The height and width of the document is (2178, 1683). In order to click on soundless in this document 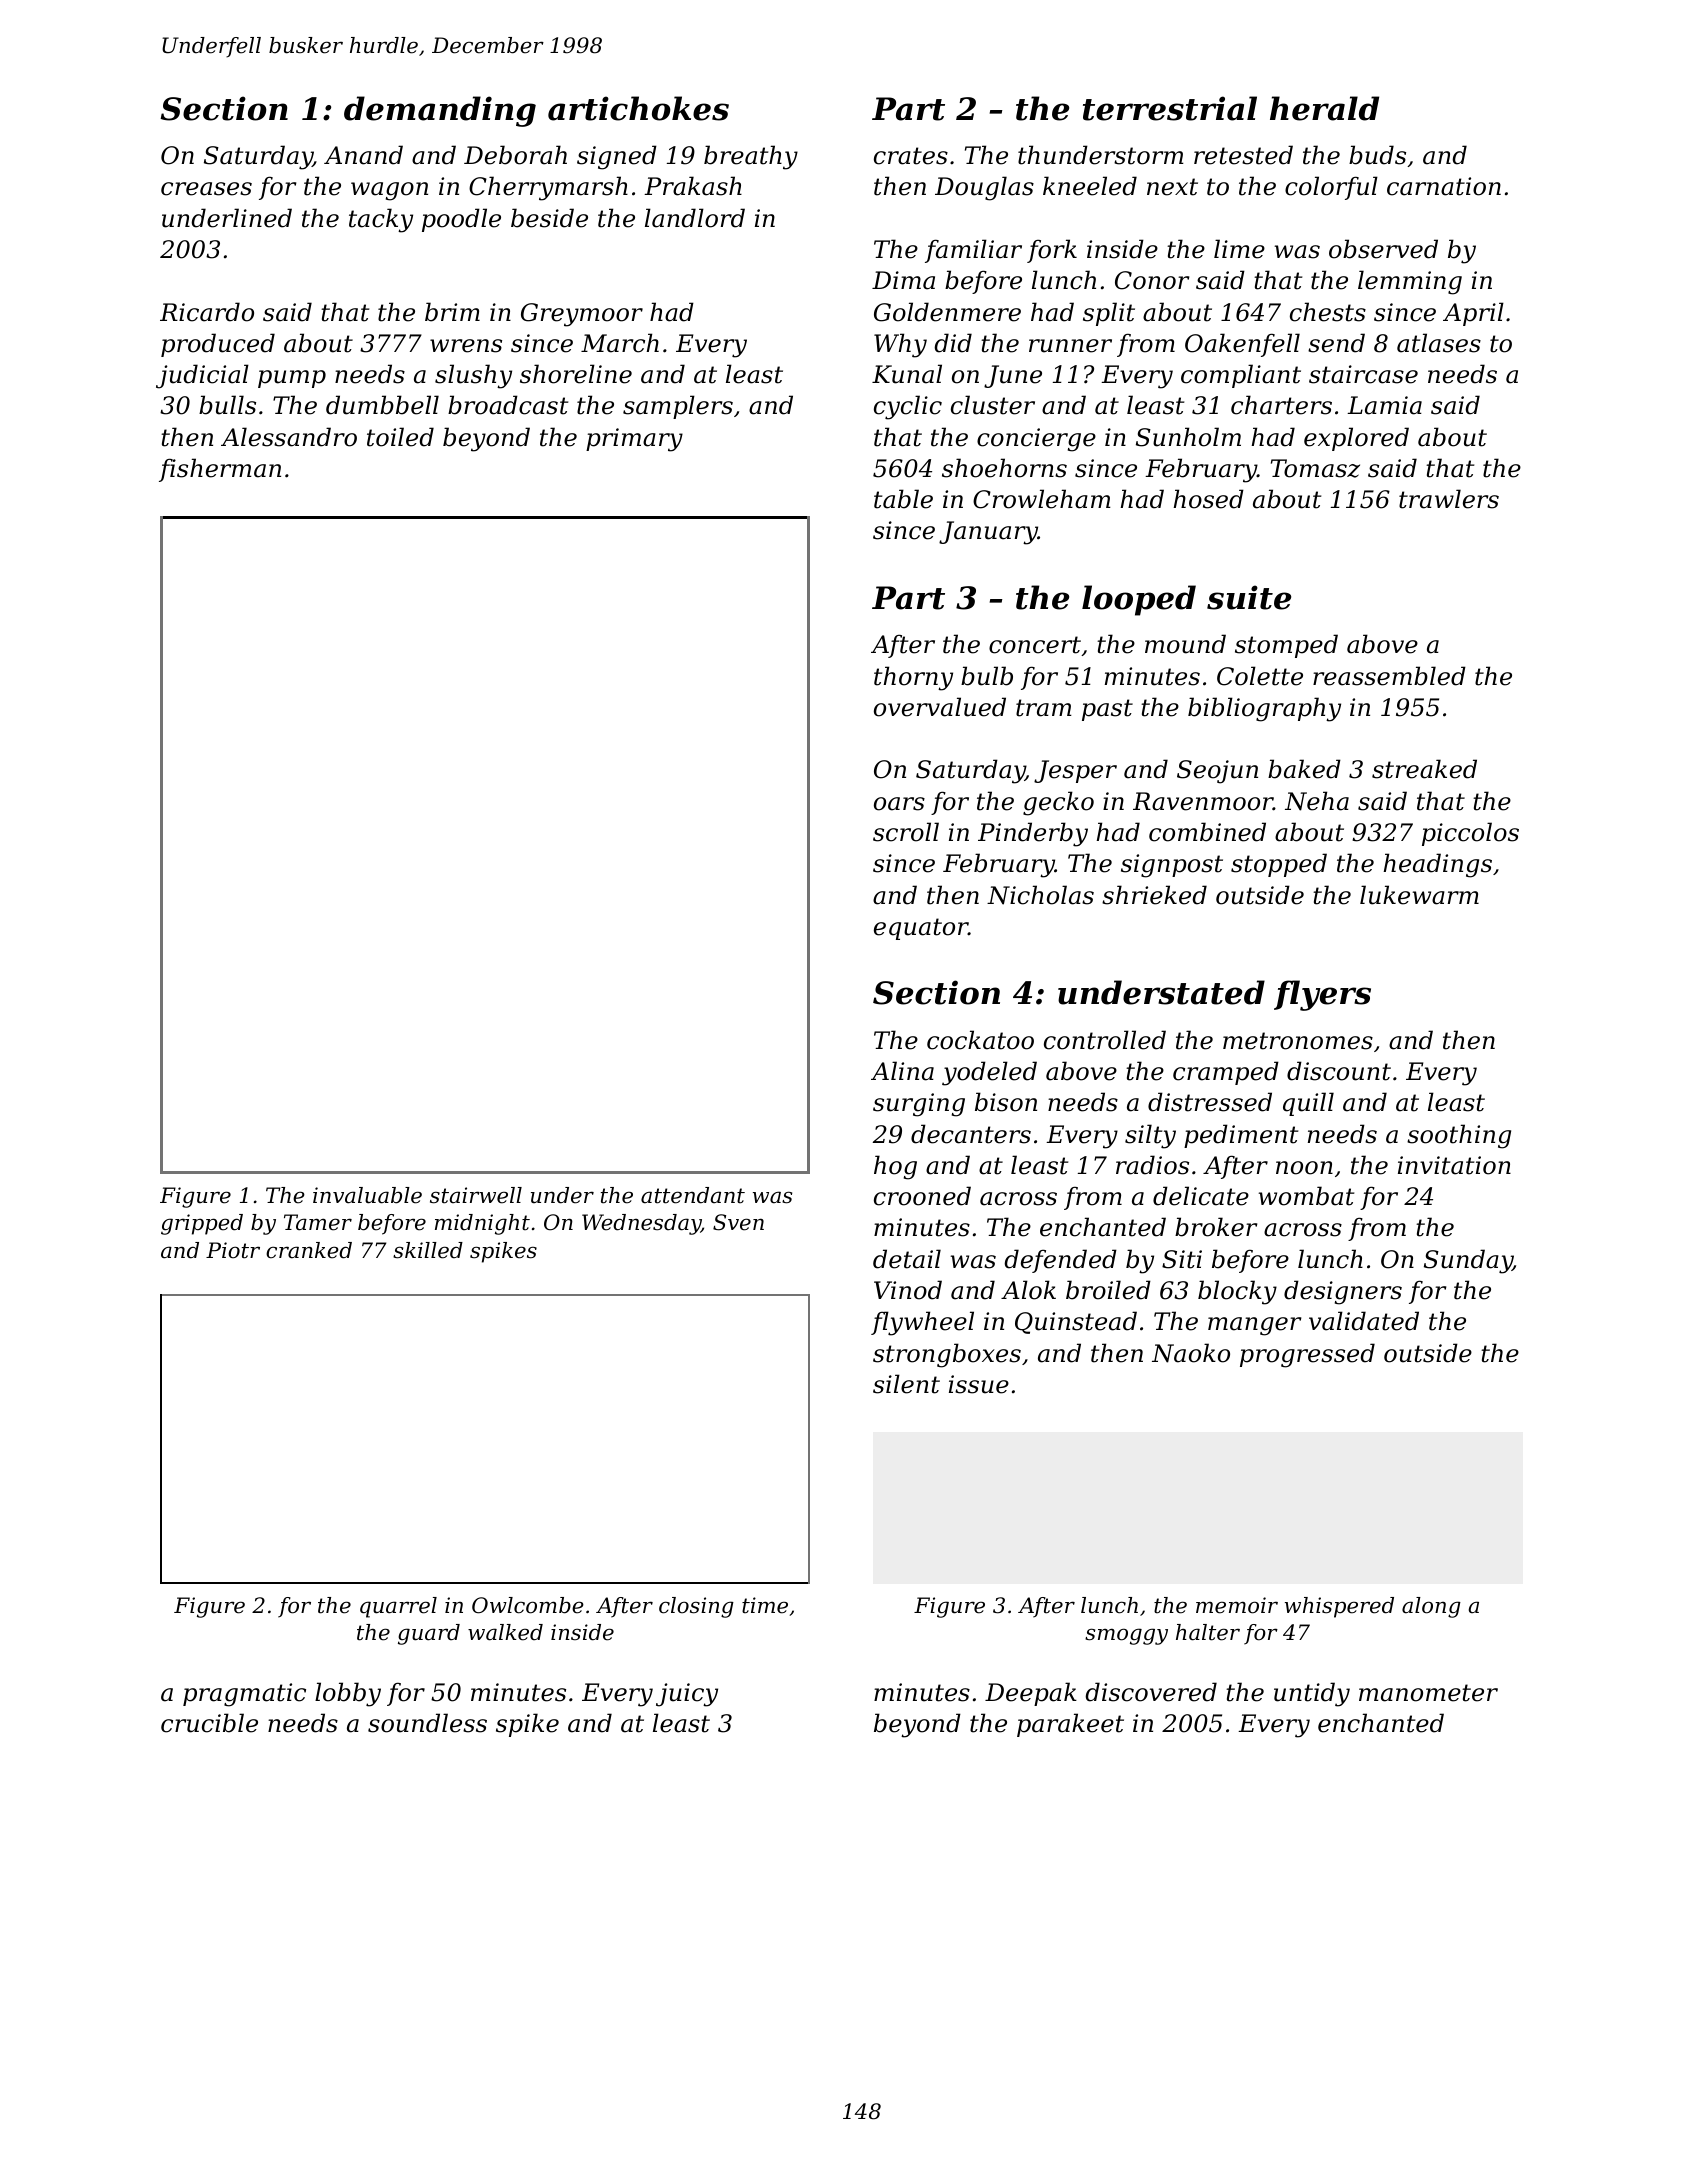, I will do `click(427, 1723)`.
